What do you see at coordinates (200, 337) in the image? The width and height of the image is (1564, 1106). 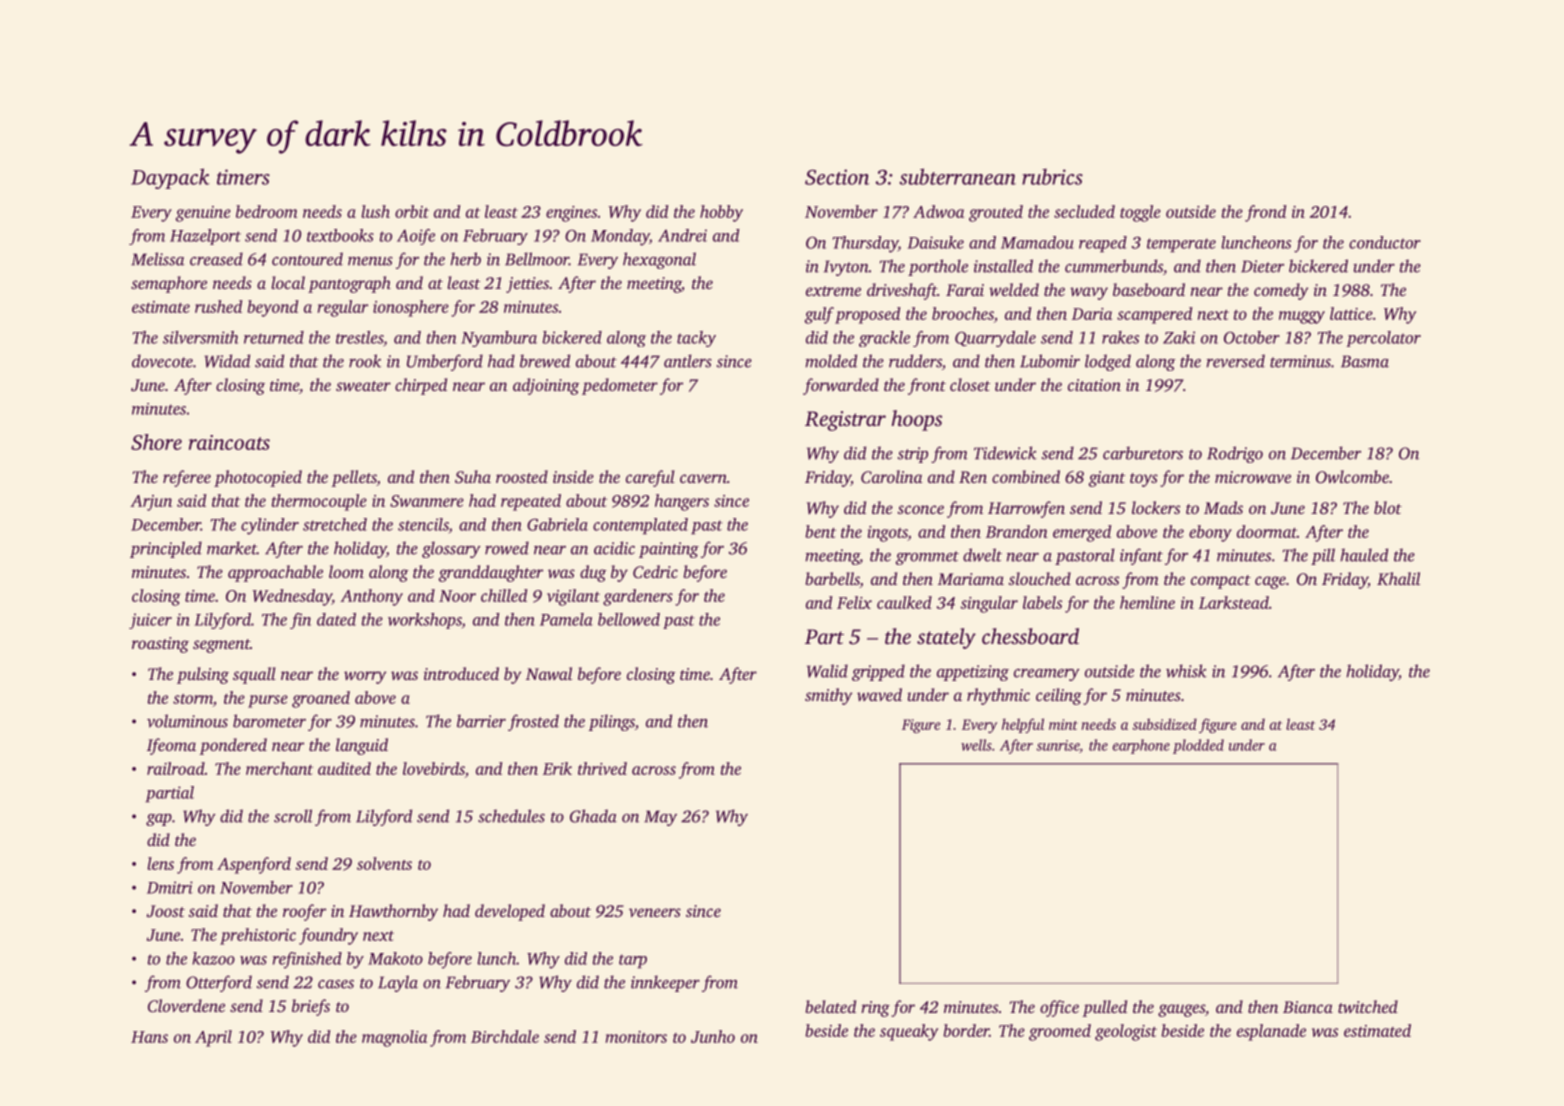 I see `silversmith` at bounding box center [200, 337].
